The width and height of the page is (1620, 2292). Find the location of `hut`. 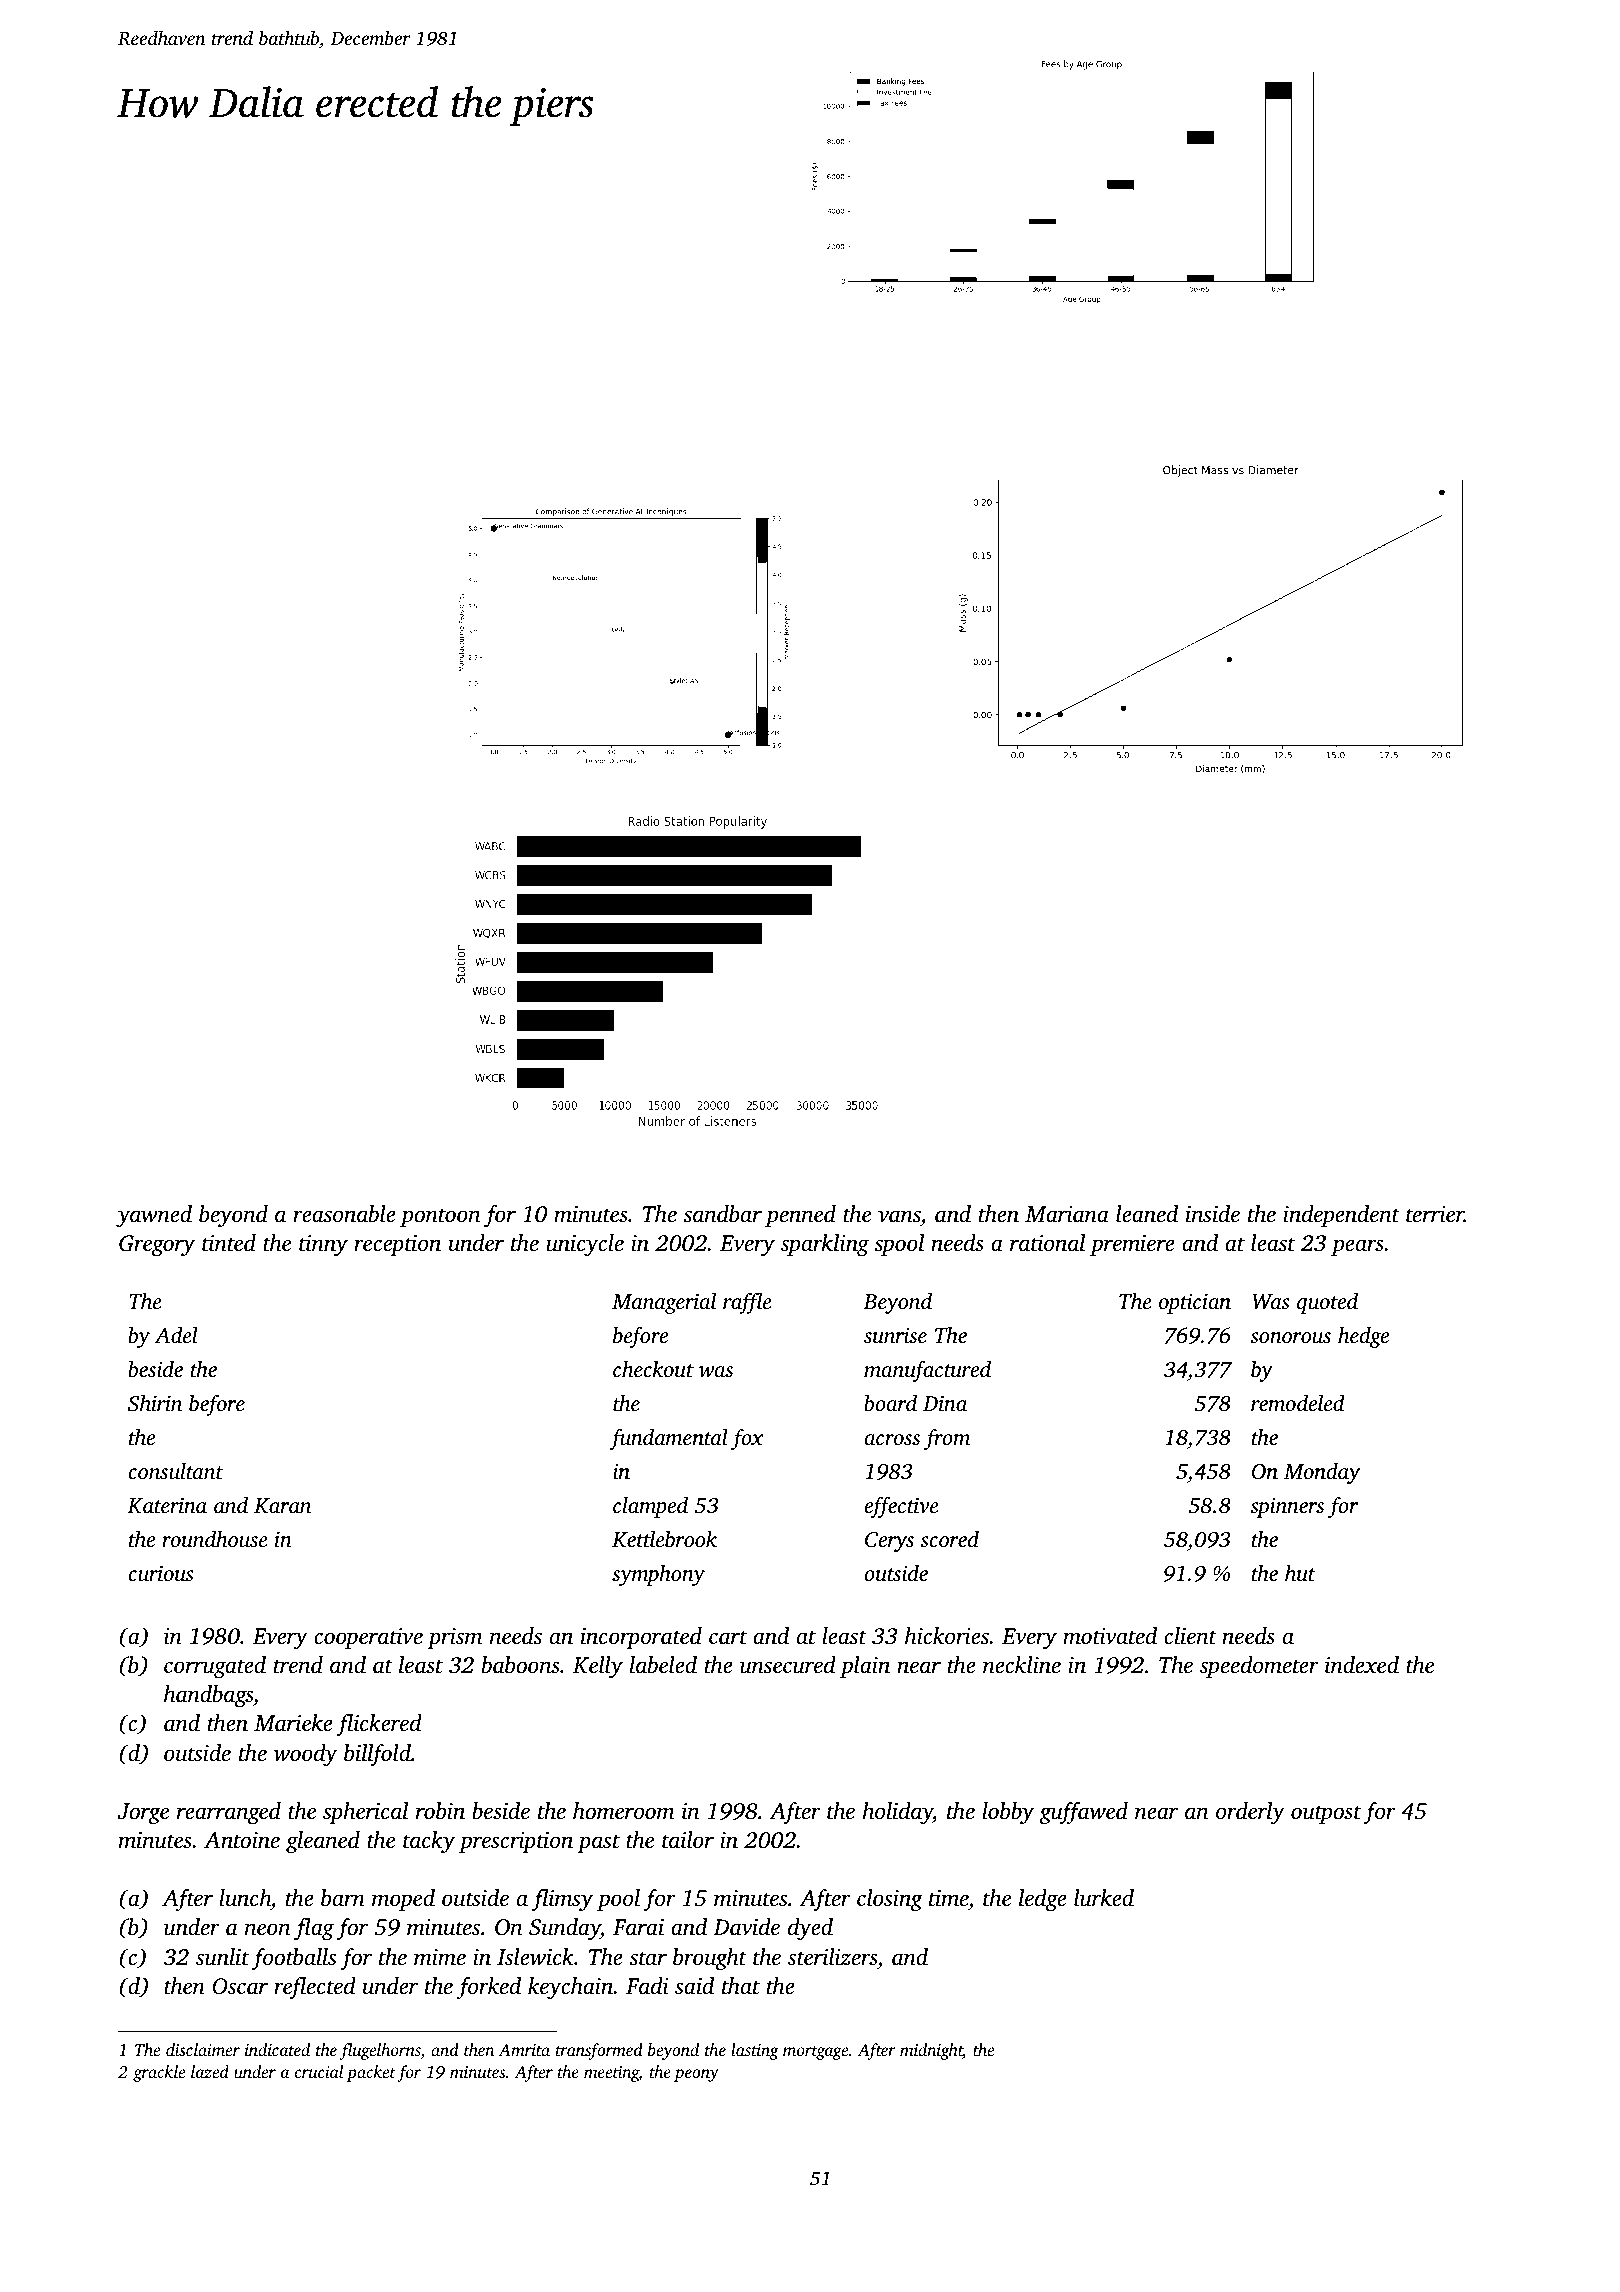

hut is located at coordinates (1300, 1573).
